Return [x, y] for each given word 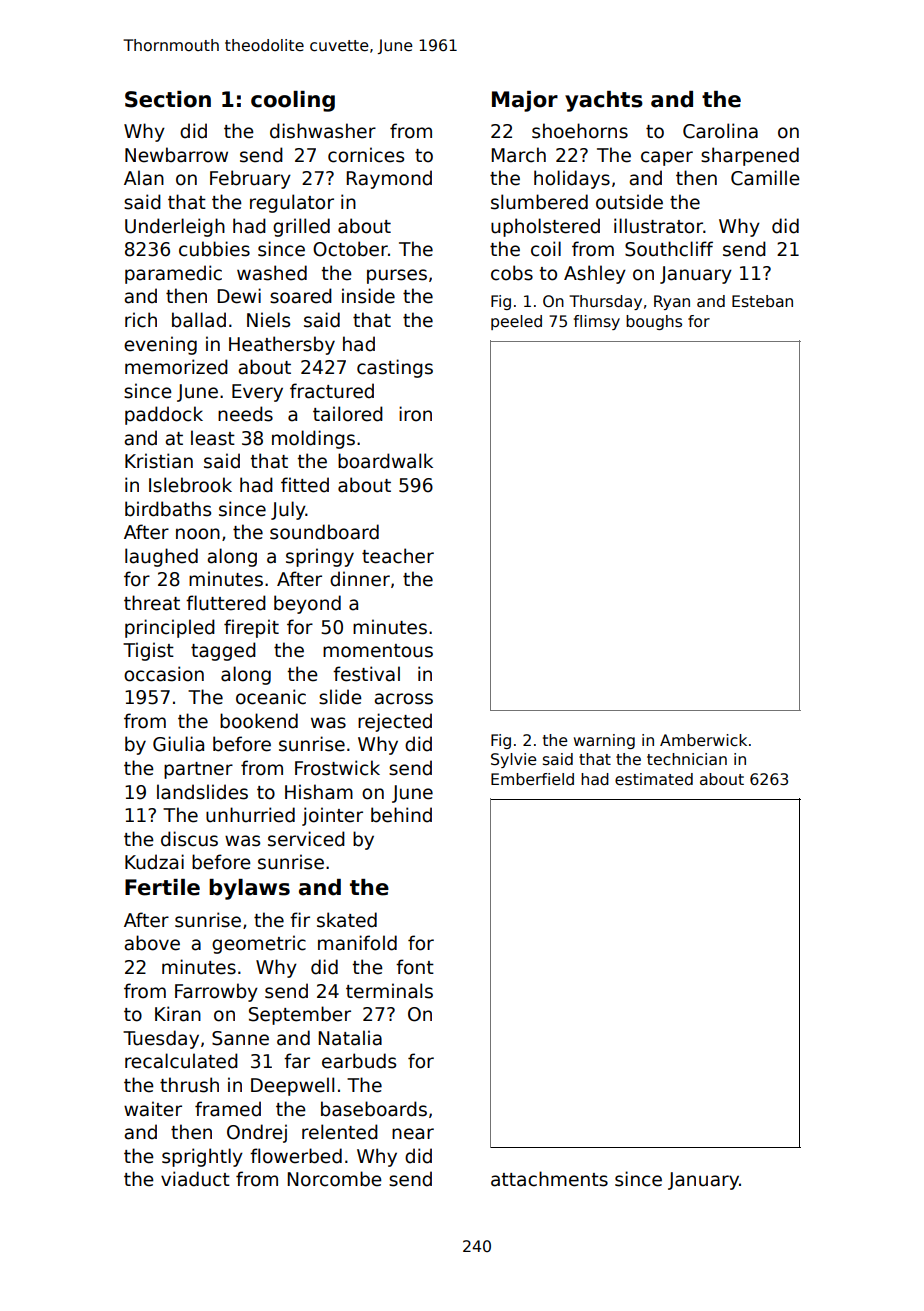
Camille [765, 178]
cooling [293, 101]
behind [401, 815]
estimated [654, 779]
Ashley [595, 274]
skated [347, 920]
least [213, 438]
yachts [604, 101]
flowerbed [296, 1156]
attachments [549, 1179]
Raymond [389, 179]
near [413, 1134]
